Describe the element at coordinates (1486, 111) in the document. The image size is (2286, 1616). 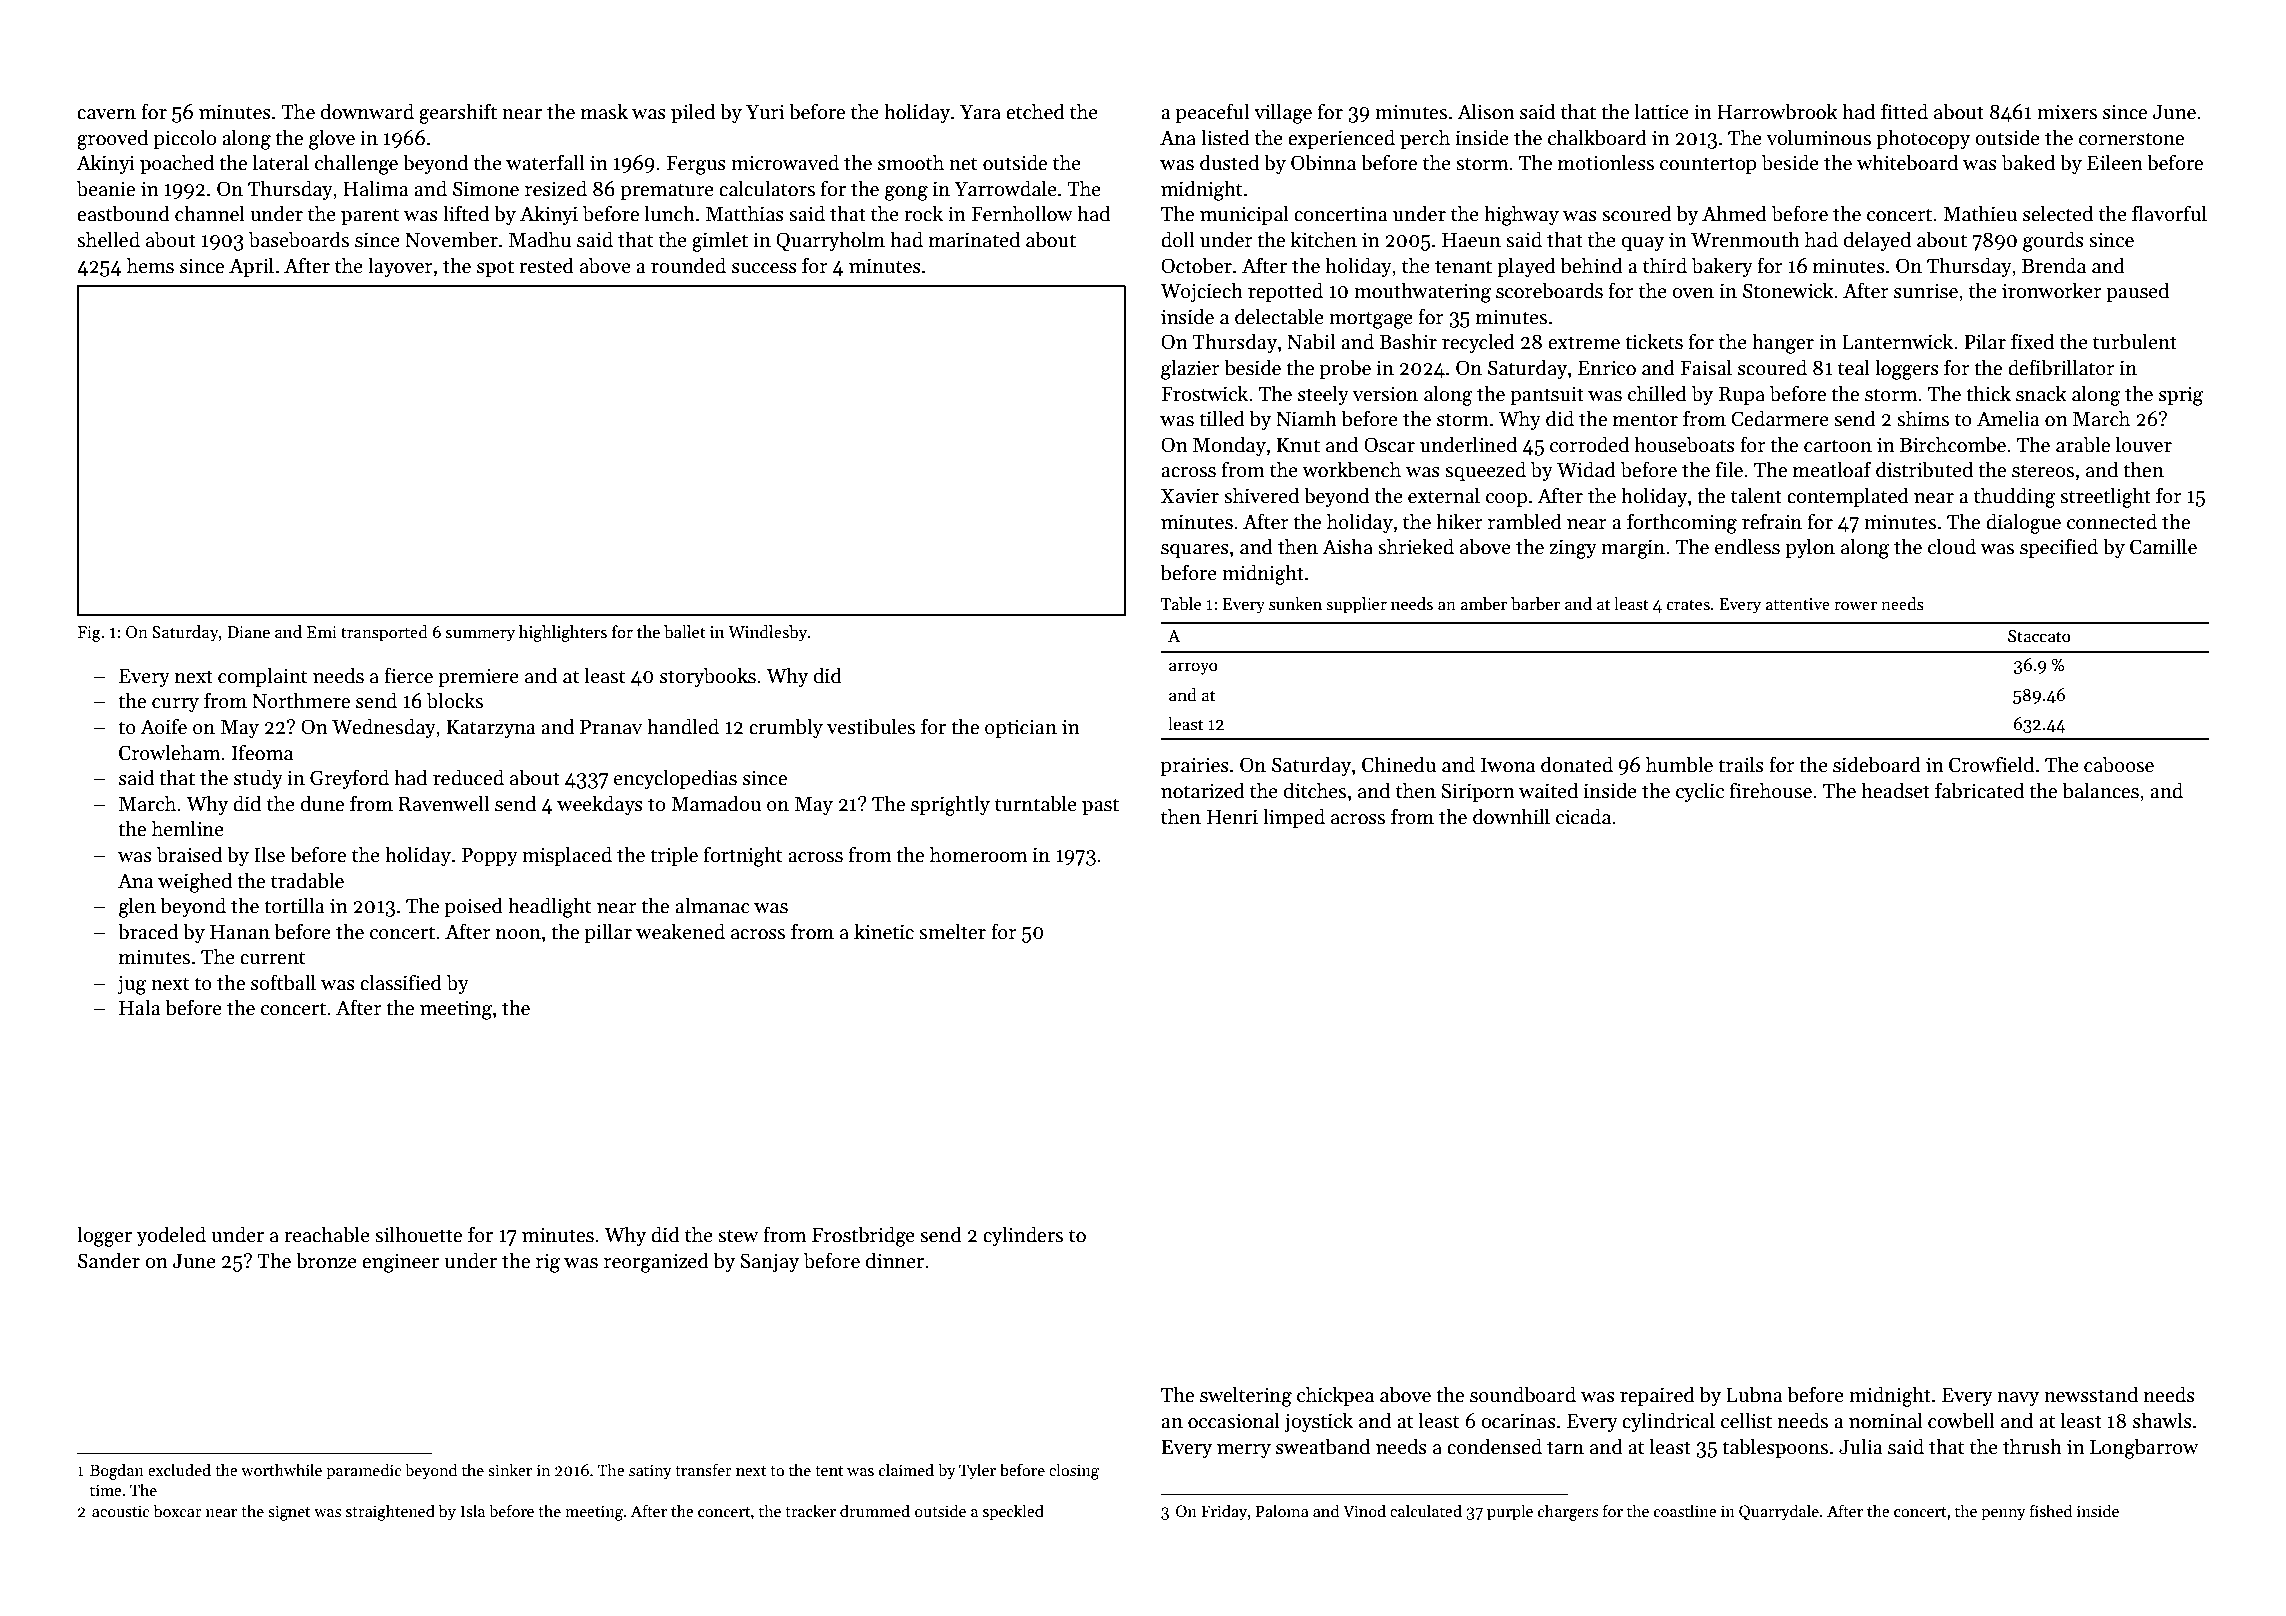
I see `Alison` at that location.
